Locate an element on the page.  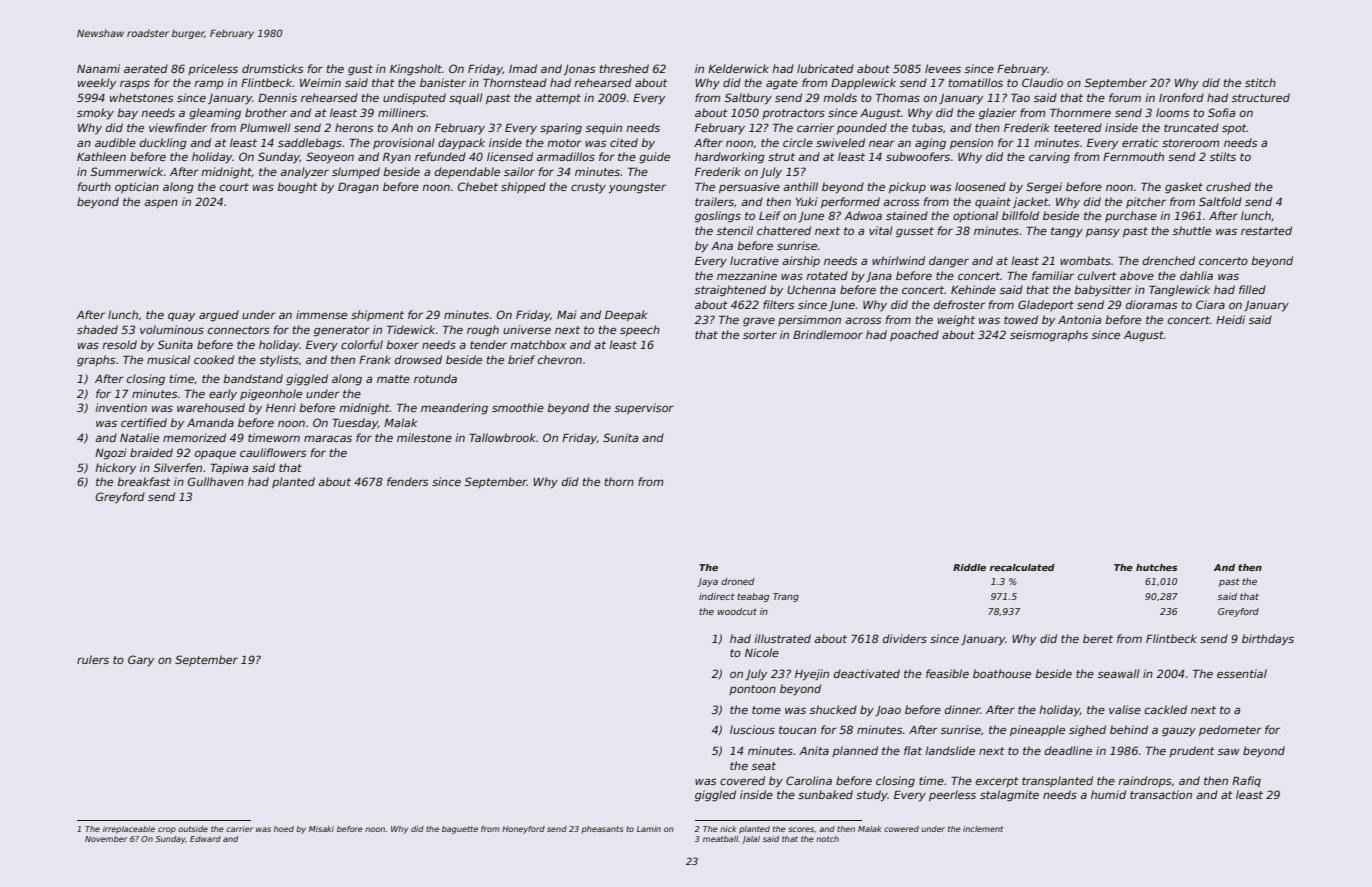
Antonia is located at coordinates (1079, 319).
